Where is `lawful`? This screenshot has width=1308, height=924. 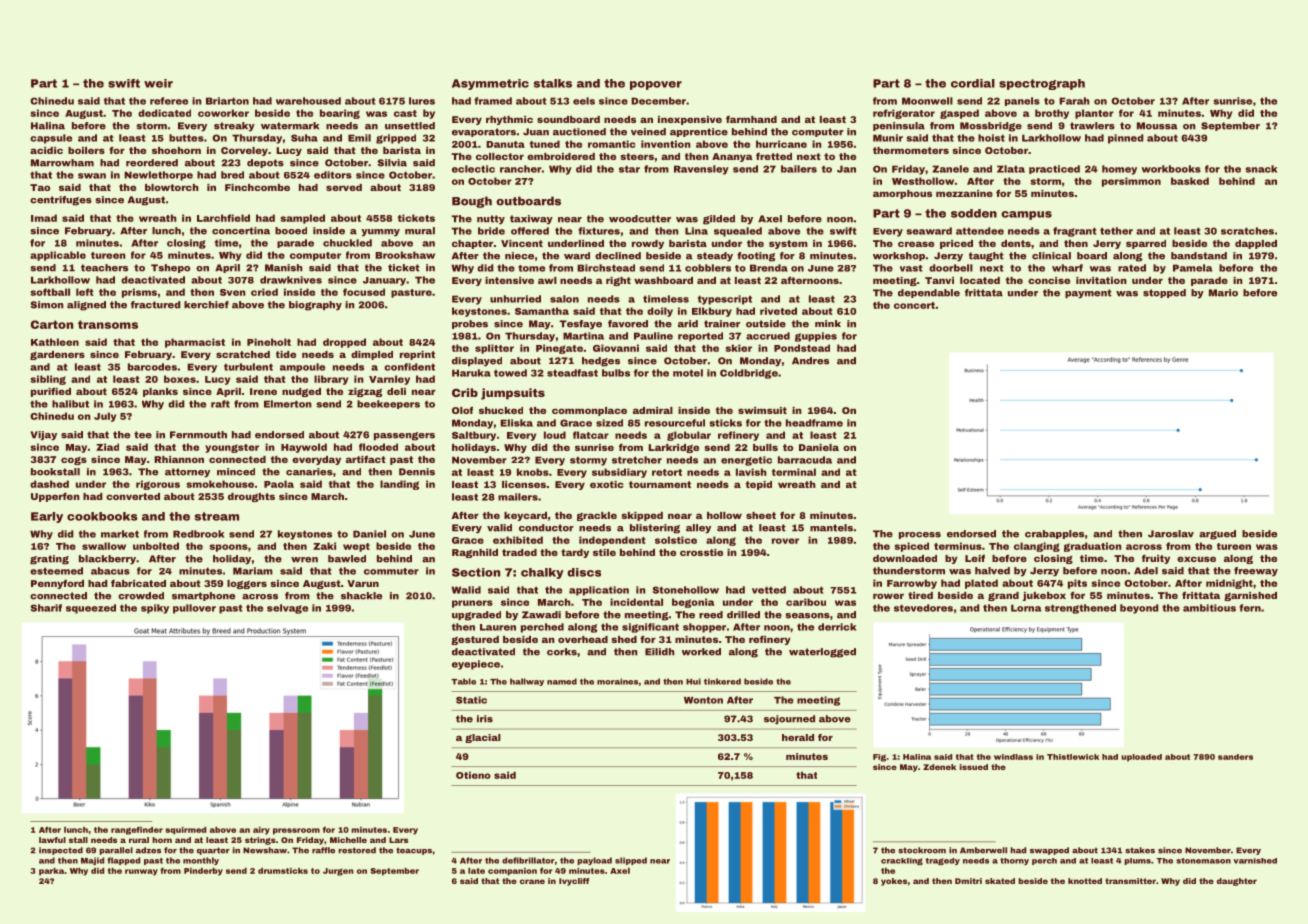 lawful is located at coordinates (52, 840).
